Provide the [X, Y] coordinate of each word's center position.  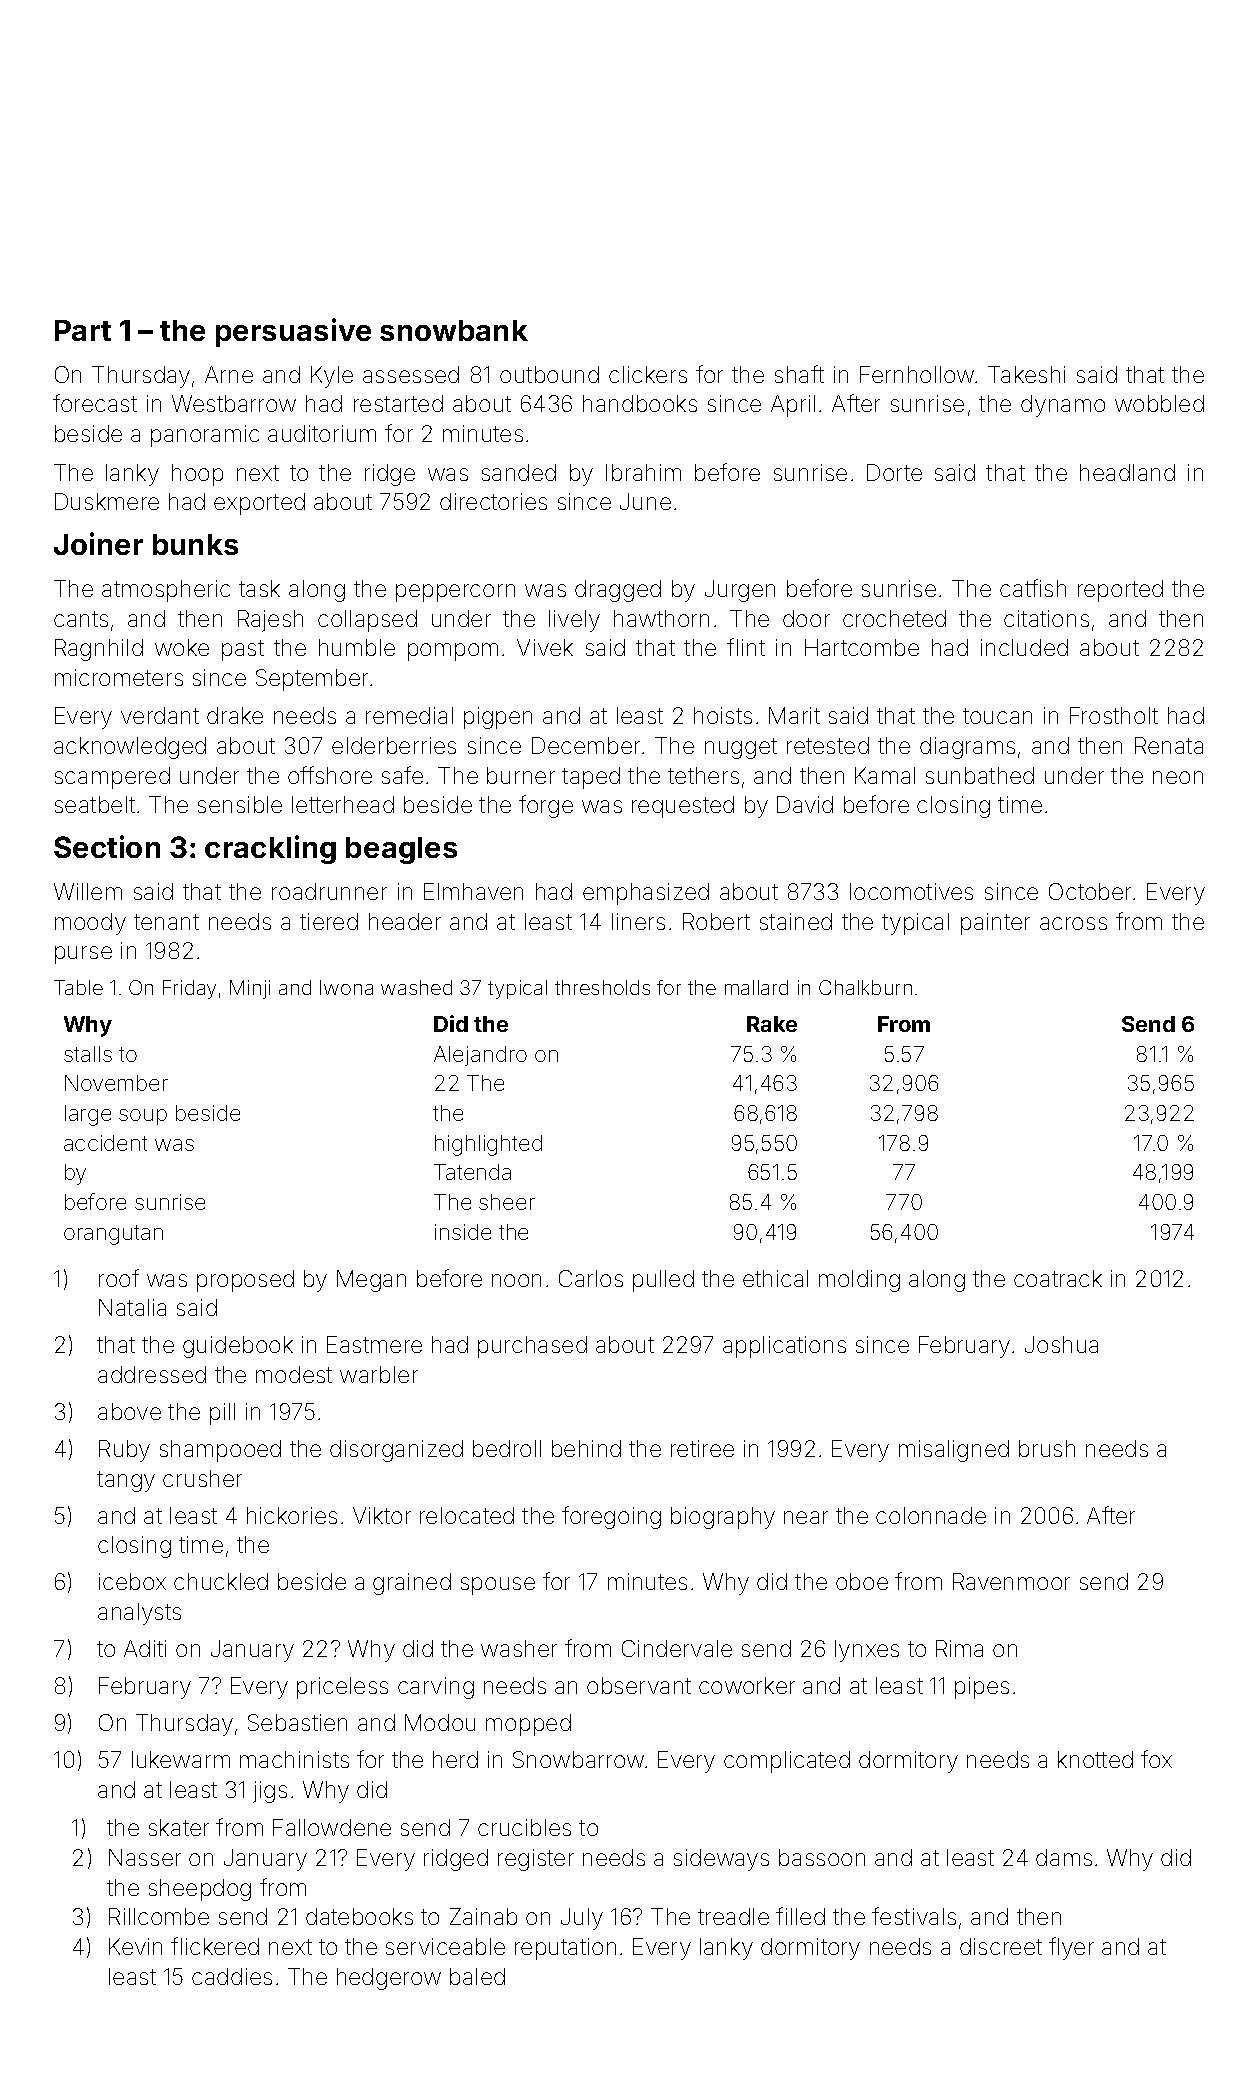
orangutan [113, 1235]
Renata [1169, 745]
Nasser [145, 1857]
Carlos [591, 1278]
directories [493, 501]
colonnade [931, 1515]
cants [81, 619]
